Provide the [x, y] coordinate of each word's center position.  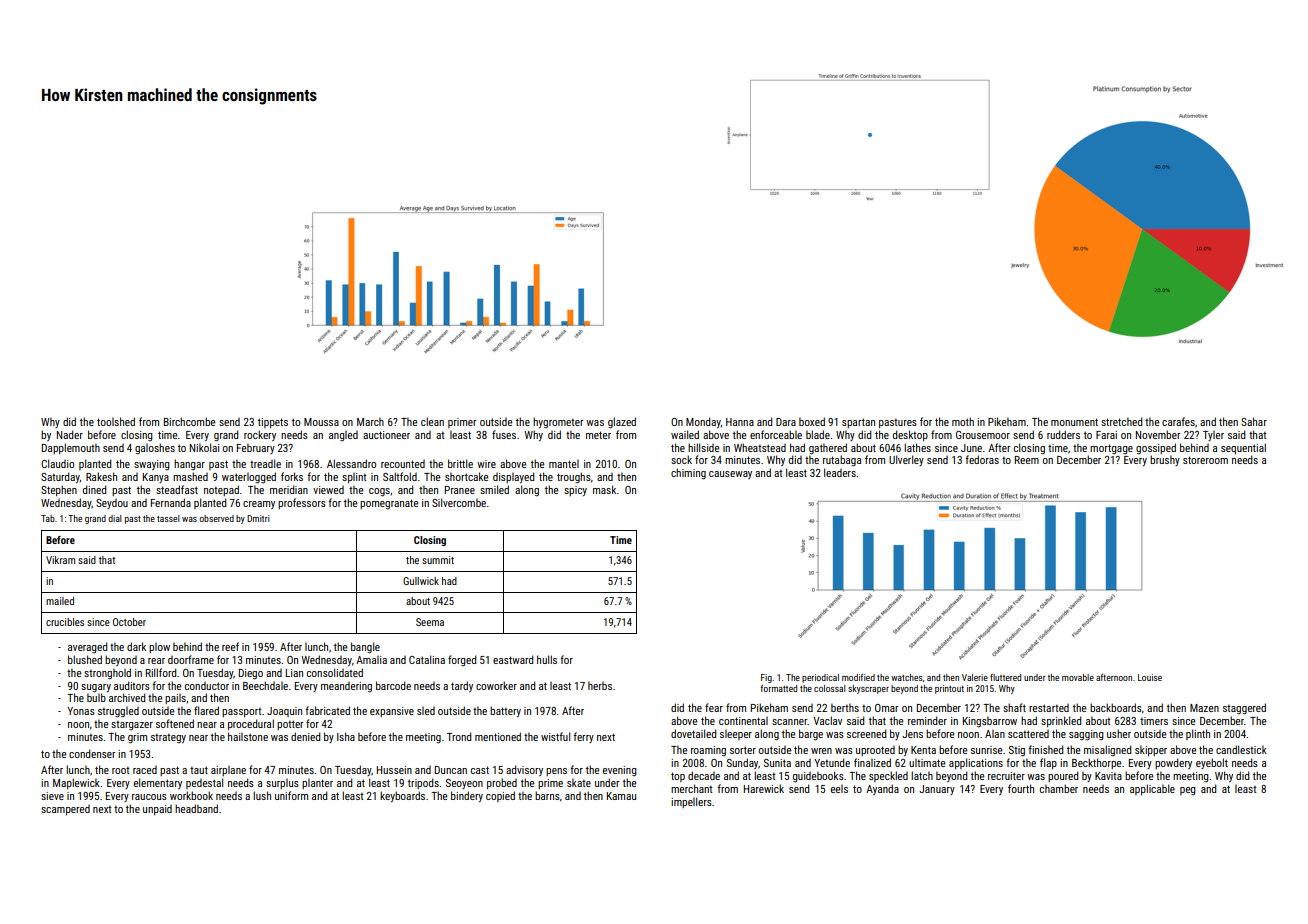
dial [115, 518]
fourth [1021, 788]
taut [199, 770]
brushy [1165, 460]
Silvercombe [459, 502]
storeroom [1205, 460]
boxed [812, 421]
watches [907, 677]
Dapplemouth [71, 448]
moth [963, 421]
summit [438, 560]
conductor [207, 686]
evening [620, 771]
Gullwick [421, 581]
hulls [547, 659]
